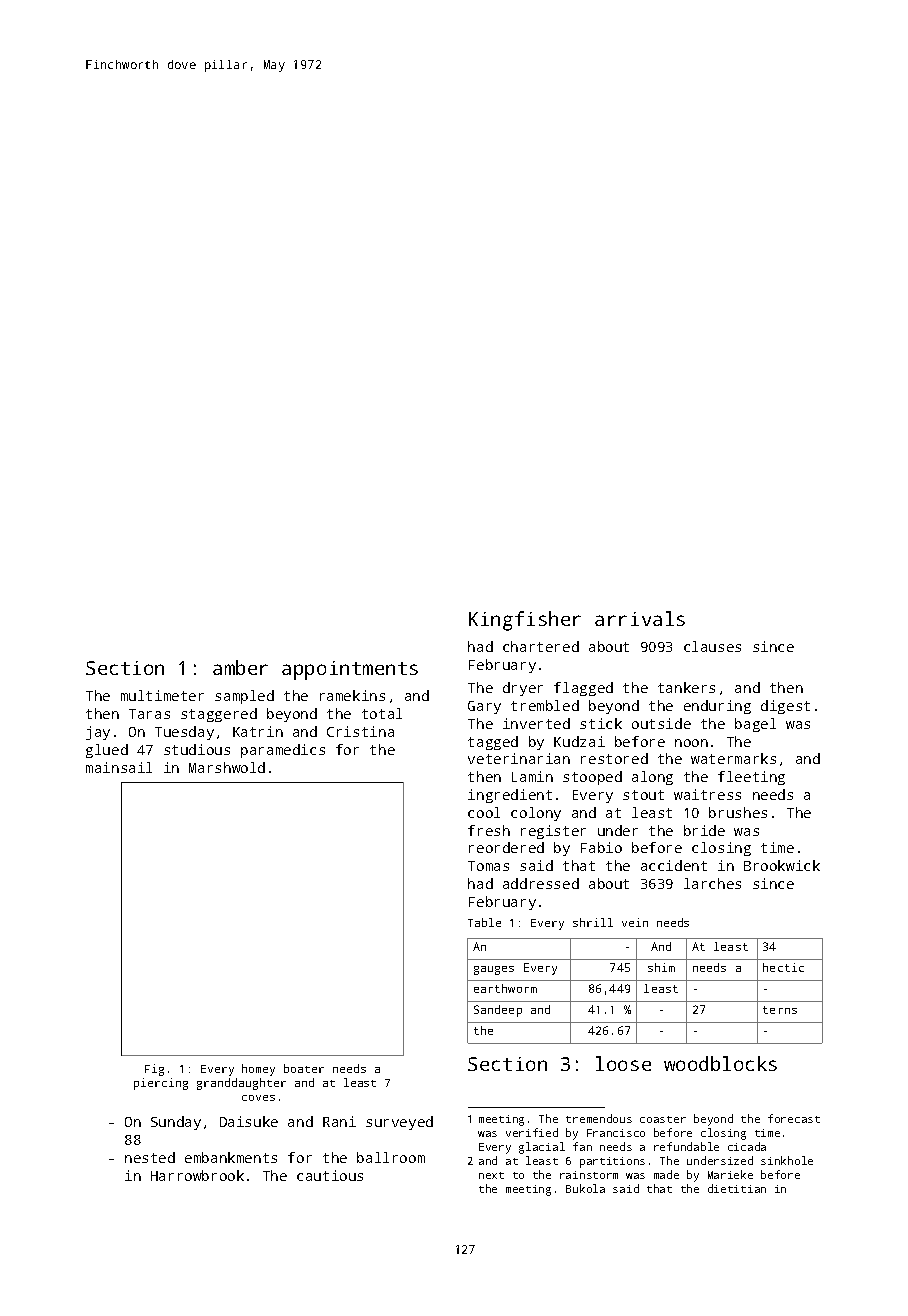 The height and width of the document is (1316, 908). Describe the element at coordinates (240, 667) in the document. I see `amber` at that location.
